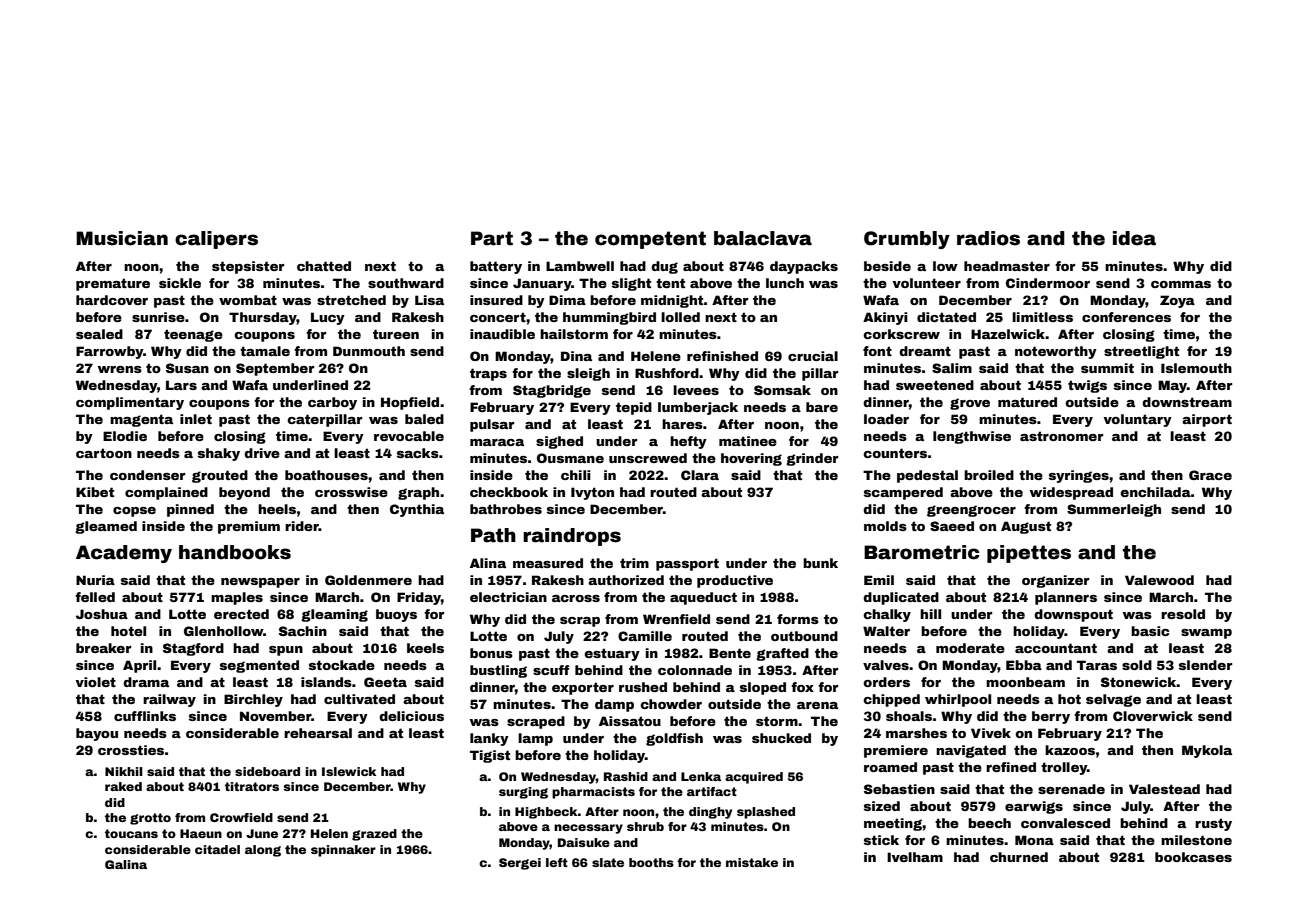  Describe the element at coordinates (328, 318) in the image. I see `Lucy` at that location.
